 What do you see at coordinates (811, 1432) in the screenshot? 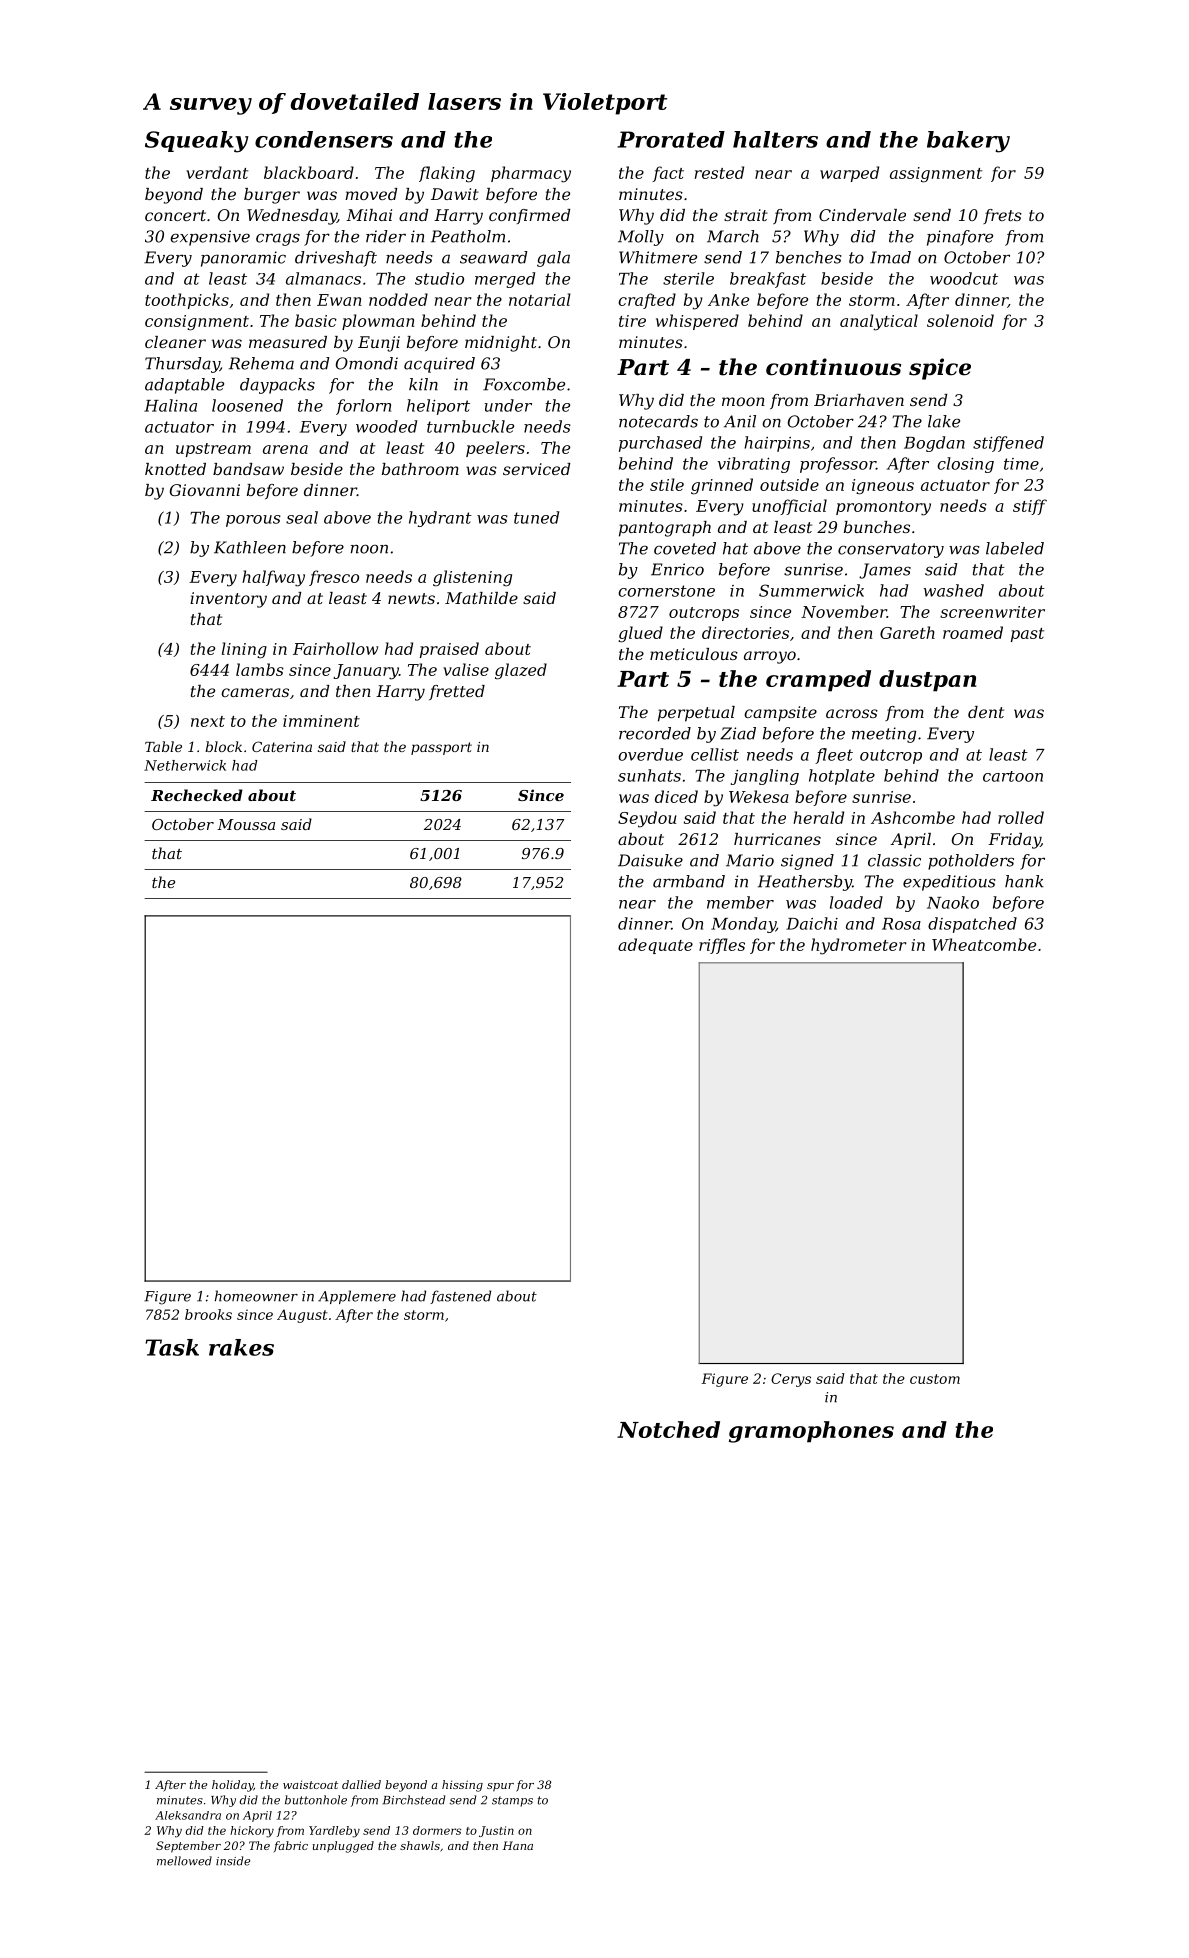
I see `gramophones` at bounding box center [811, 1432].
